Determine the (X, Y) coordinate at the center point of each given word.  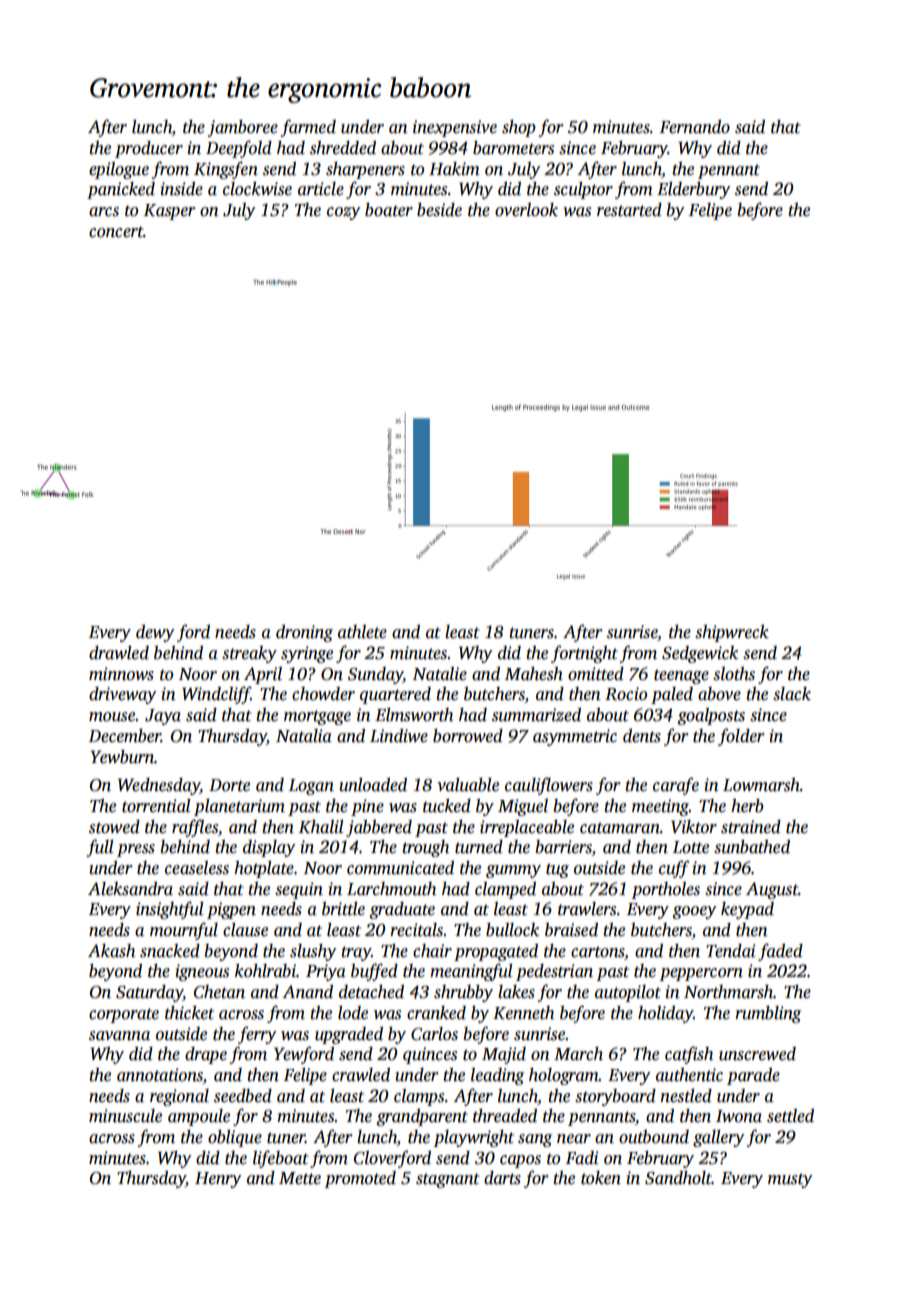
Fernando (694, 127)
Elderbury (693, 190)
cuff (674, 869)
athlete (362, 632)
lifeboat (281, 1159)
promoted (360, 1179)
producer (149, 149)
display (269, 848)
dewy (155, 633)
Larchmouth (391, 889)
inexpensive (455, 128)
